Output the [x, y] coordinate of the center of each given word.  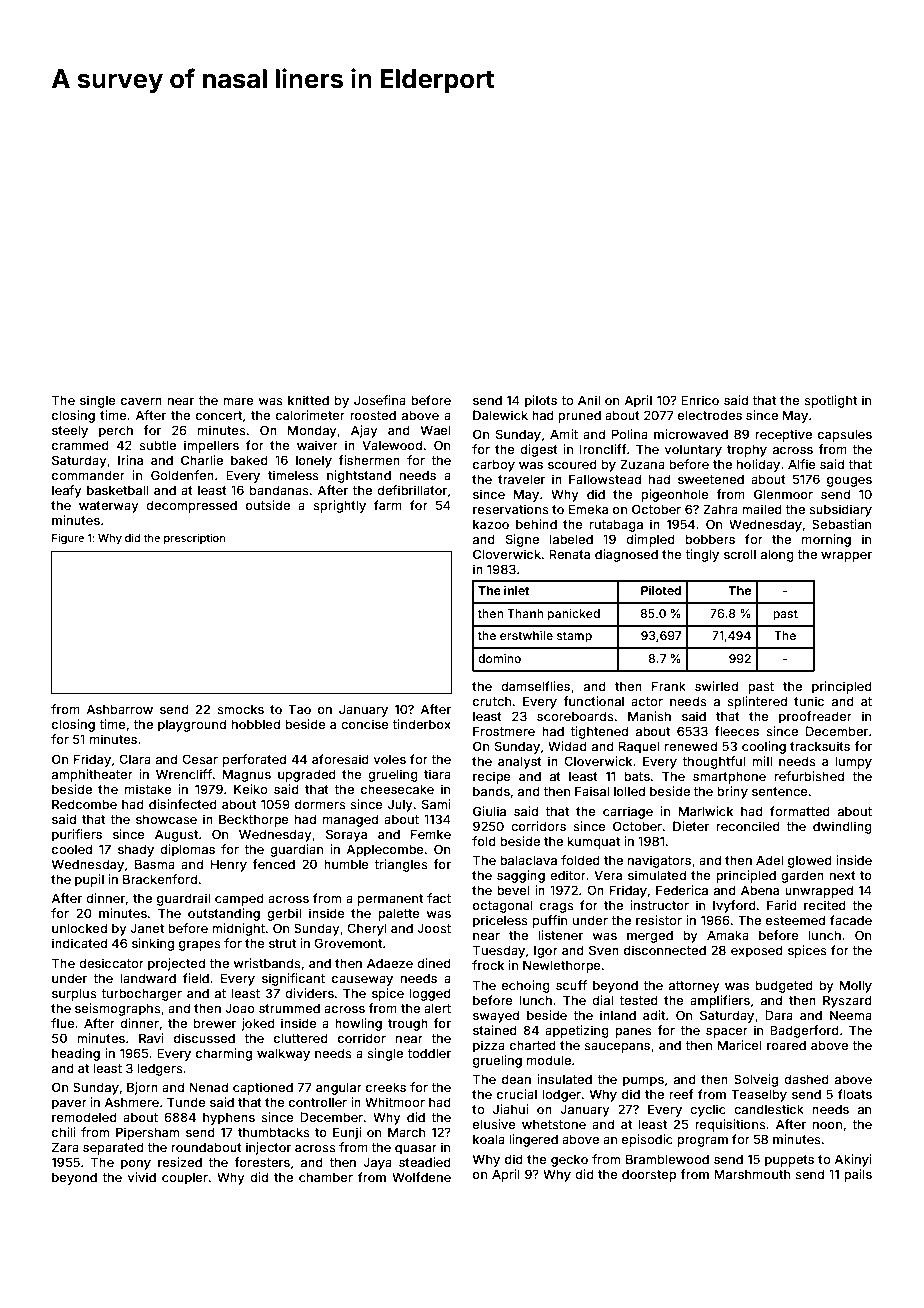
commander [88, 475]
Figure [68, 539]
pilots [541, 401]
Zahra [720, 509]
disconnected [665, 950]
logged [430, 994]
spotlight [830, 401]
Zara [65, 1147]
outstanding [224, 914]
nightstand [359, 476]
